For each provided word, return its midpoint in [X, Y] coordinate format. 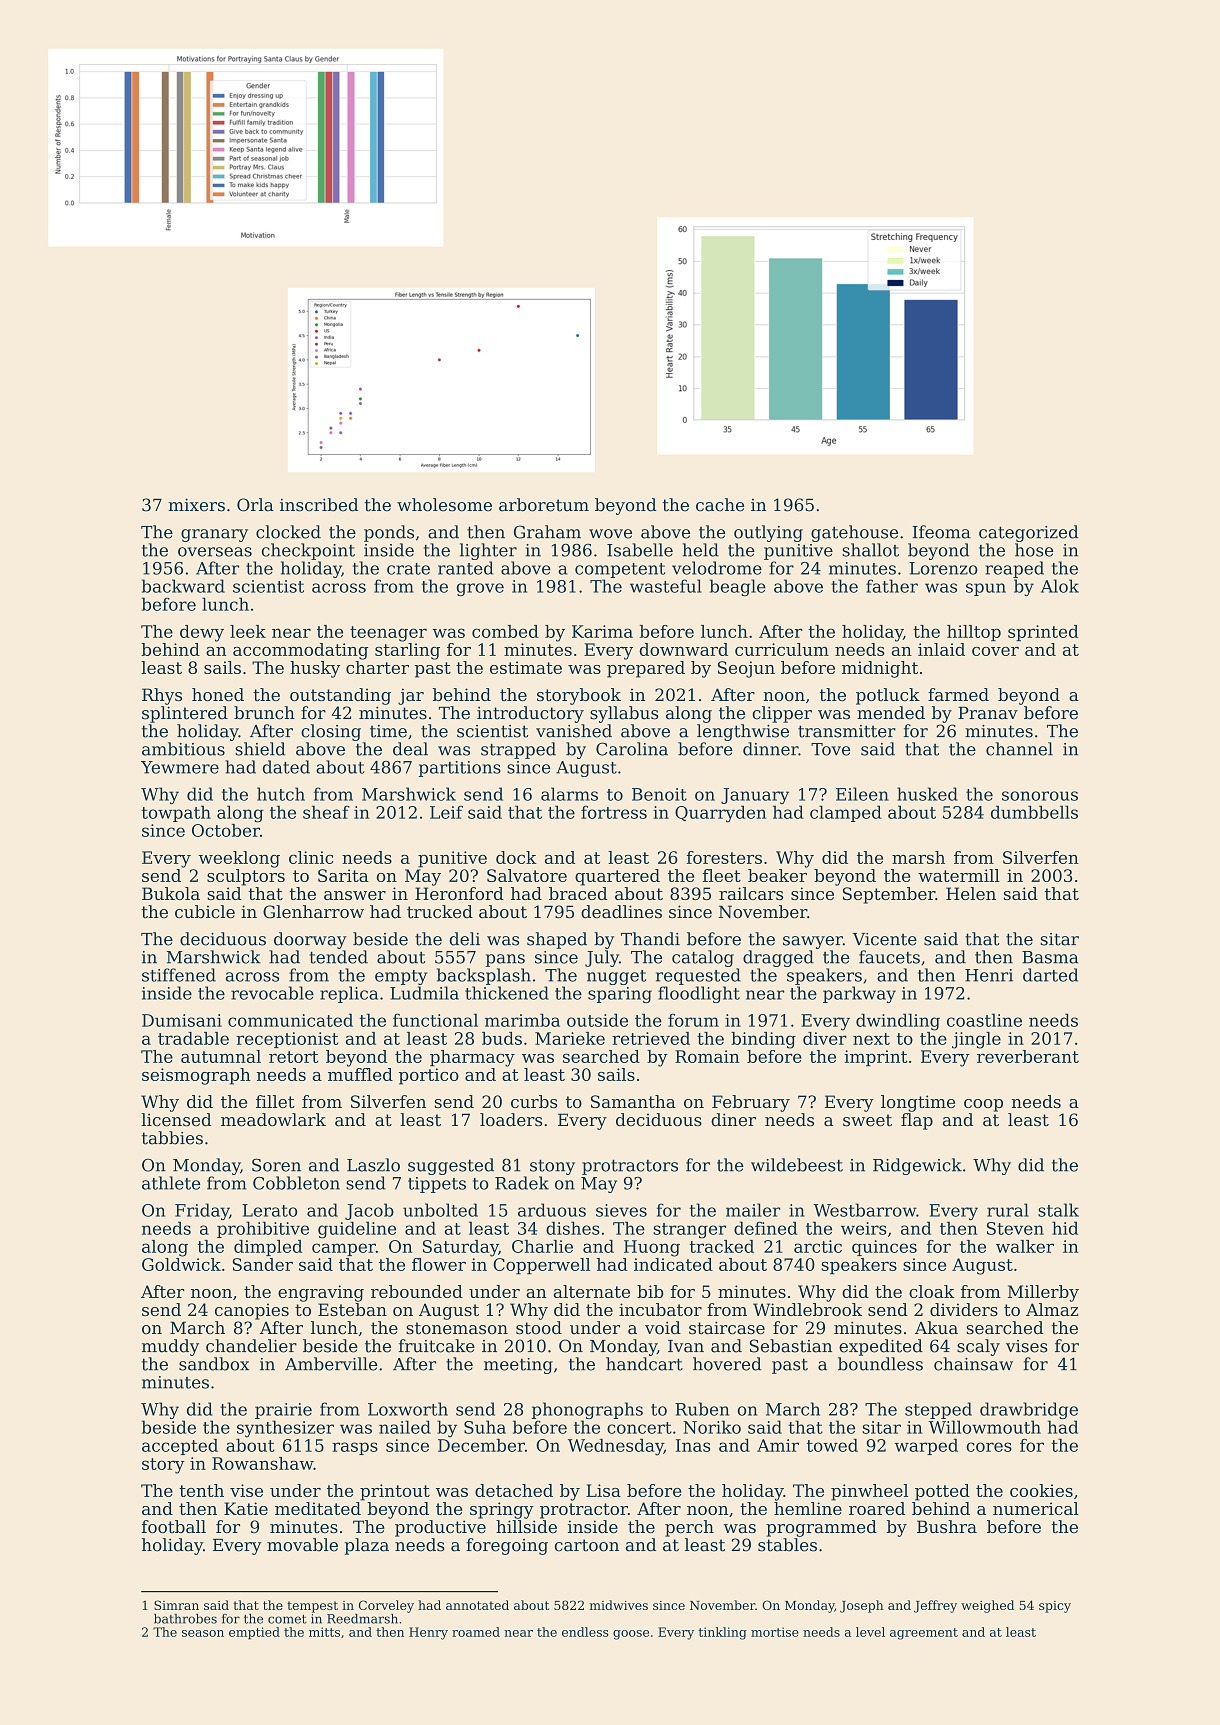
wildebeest [797, 1165]
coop [983, 1105]
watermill [959, 875]
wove [610, 534]
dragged [778, 958]
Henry [428, 1633]
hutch [281, 794]
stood [539, 1328]
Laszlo [373, 1165]
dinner [770, 749]
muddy [170, 1347]
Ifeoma [941, 532]
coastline [984, 1020]
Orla [255, 505]
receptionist [287, 1040]
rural [1008, 1210]
